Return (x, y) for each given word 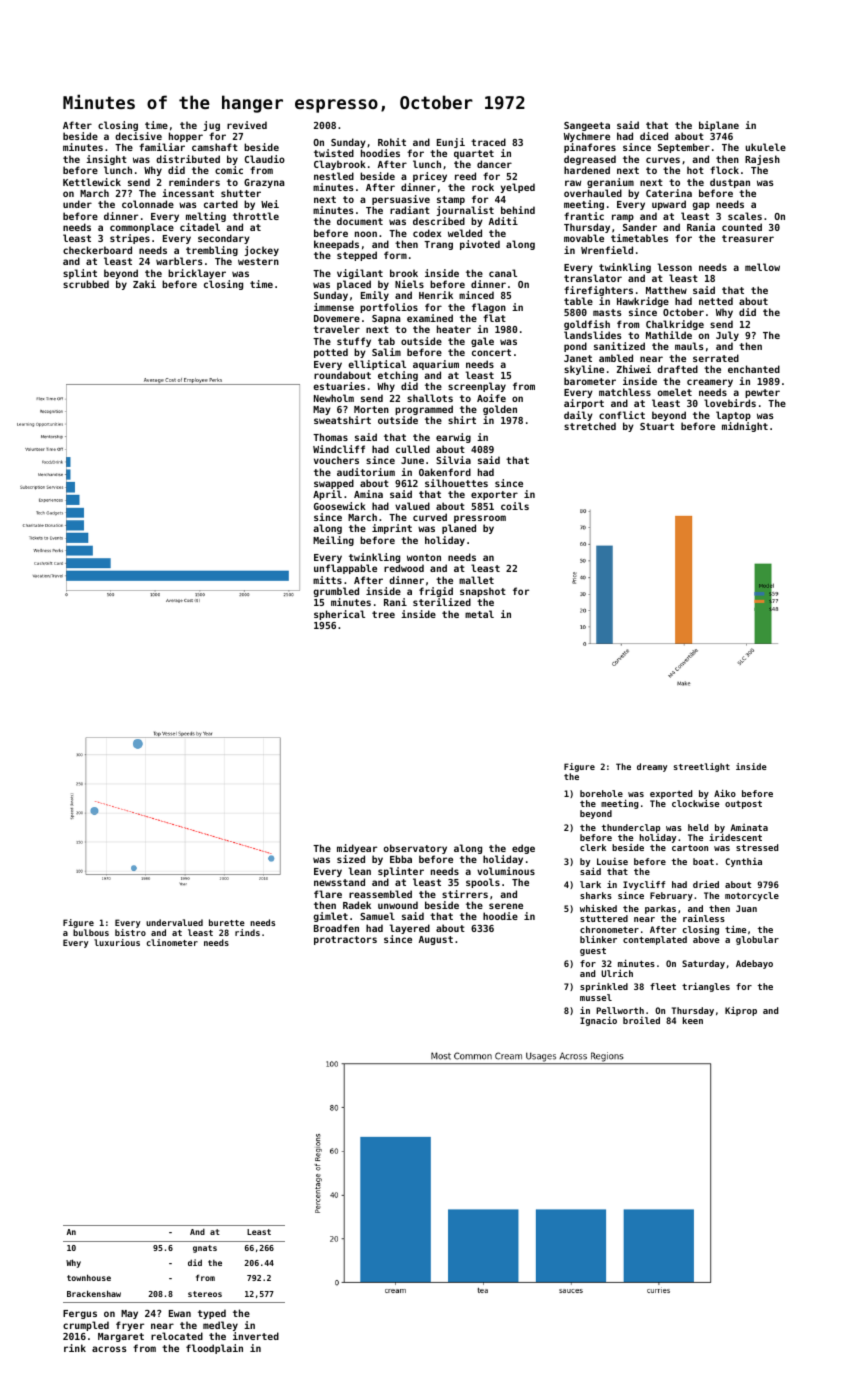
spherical (339, 615)
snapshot (483, 593)
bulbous (91, 932)
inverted (256, 1336)
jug (211, 126)
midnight (745, 427)
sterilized (442, 602)
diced (654, 136)
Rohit (392, 142)
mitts (327, 580)
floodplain (214, 1349)
